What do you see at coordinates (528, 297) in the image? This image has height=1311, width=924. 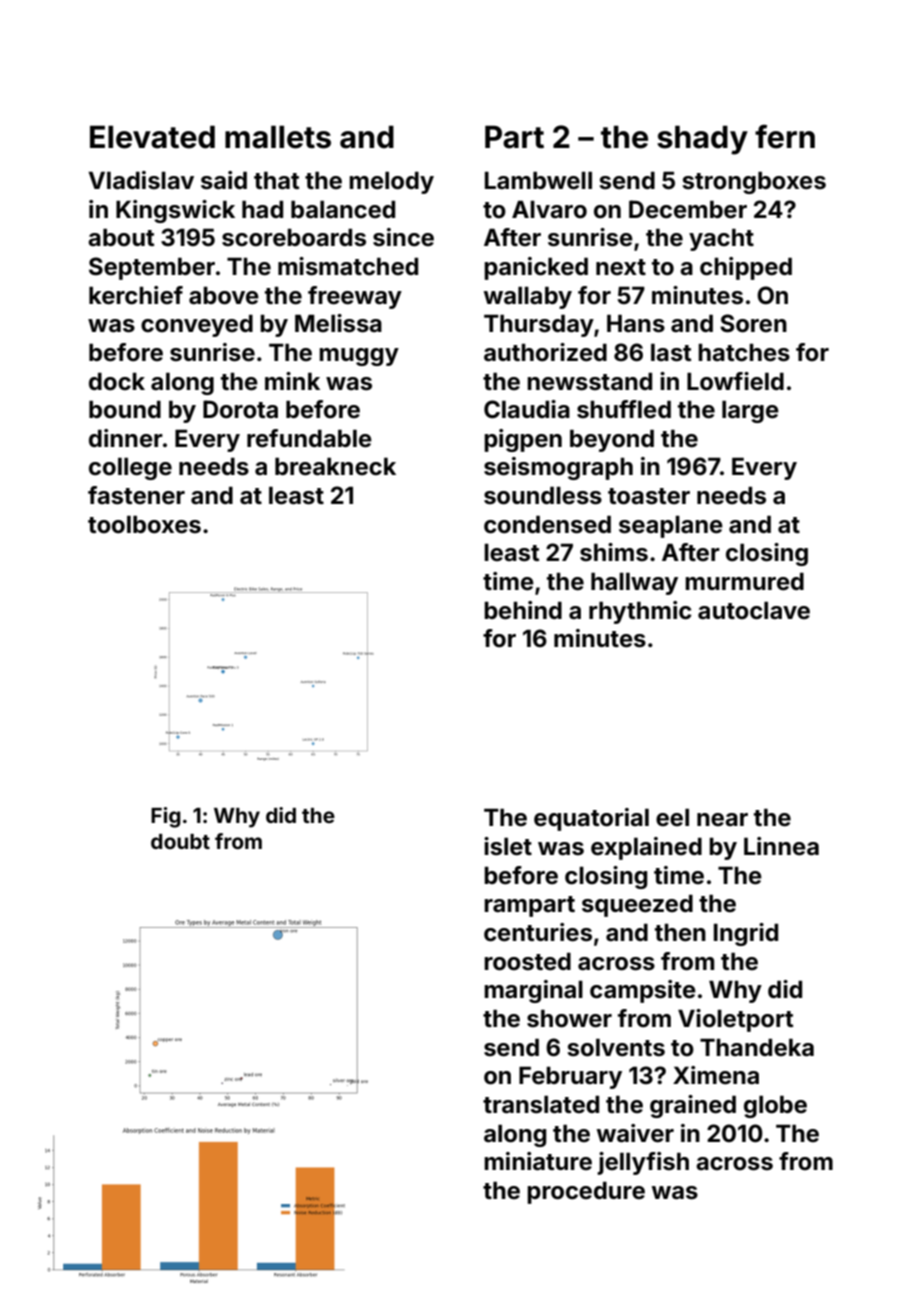 I see `wallaby` at bounding box center [528, 297].
